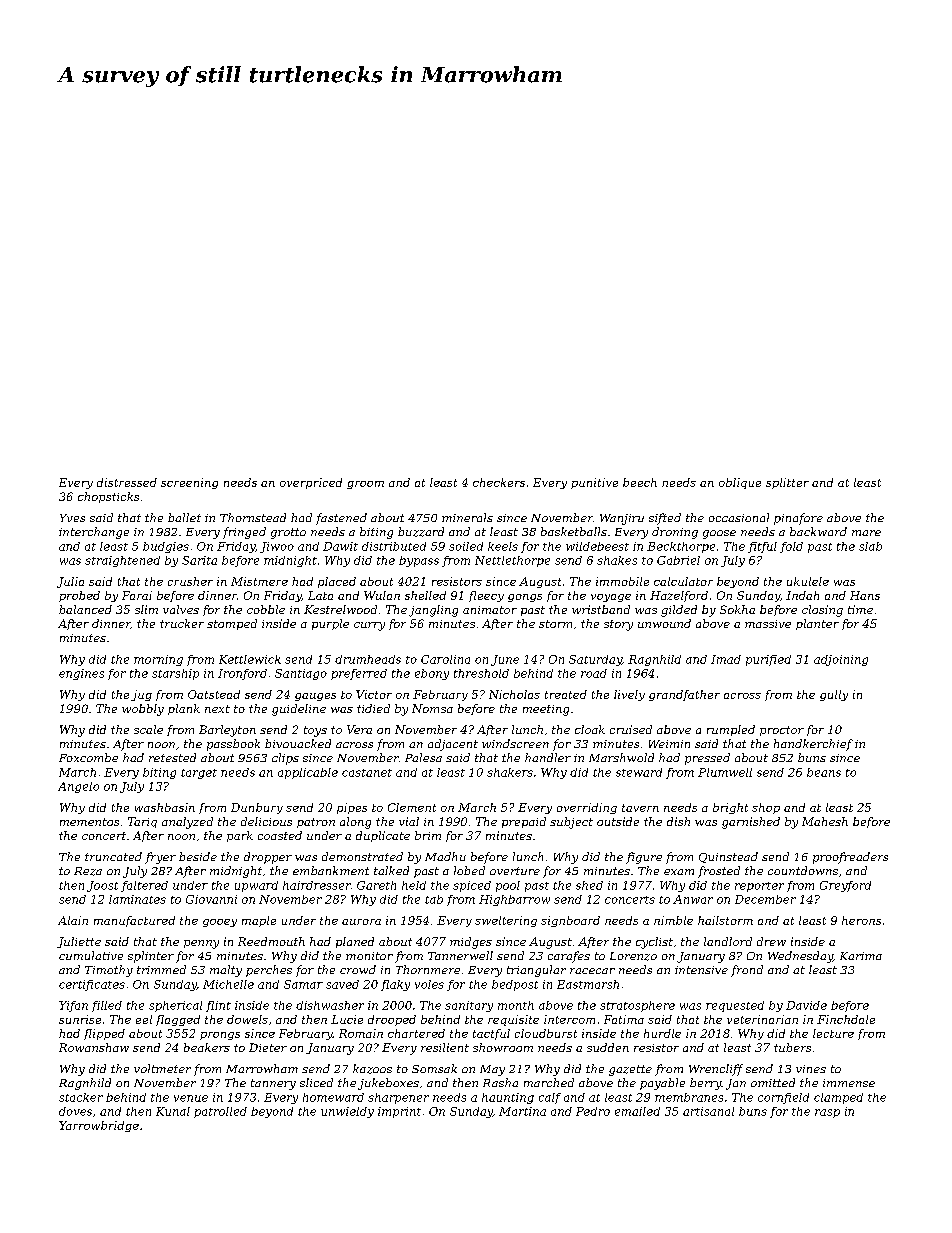 Image resolution: width=952 pixels, height=1233 pixels. Describe the element at coordinates (787, 483) in the screenshot. I see `splitter` at that location.
